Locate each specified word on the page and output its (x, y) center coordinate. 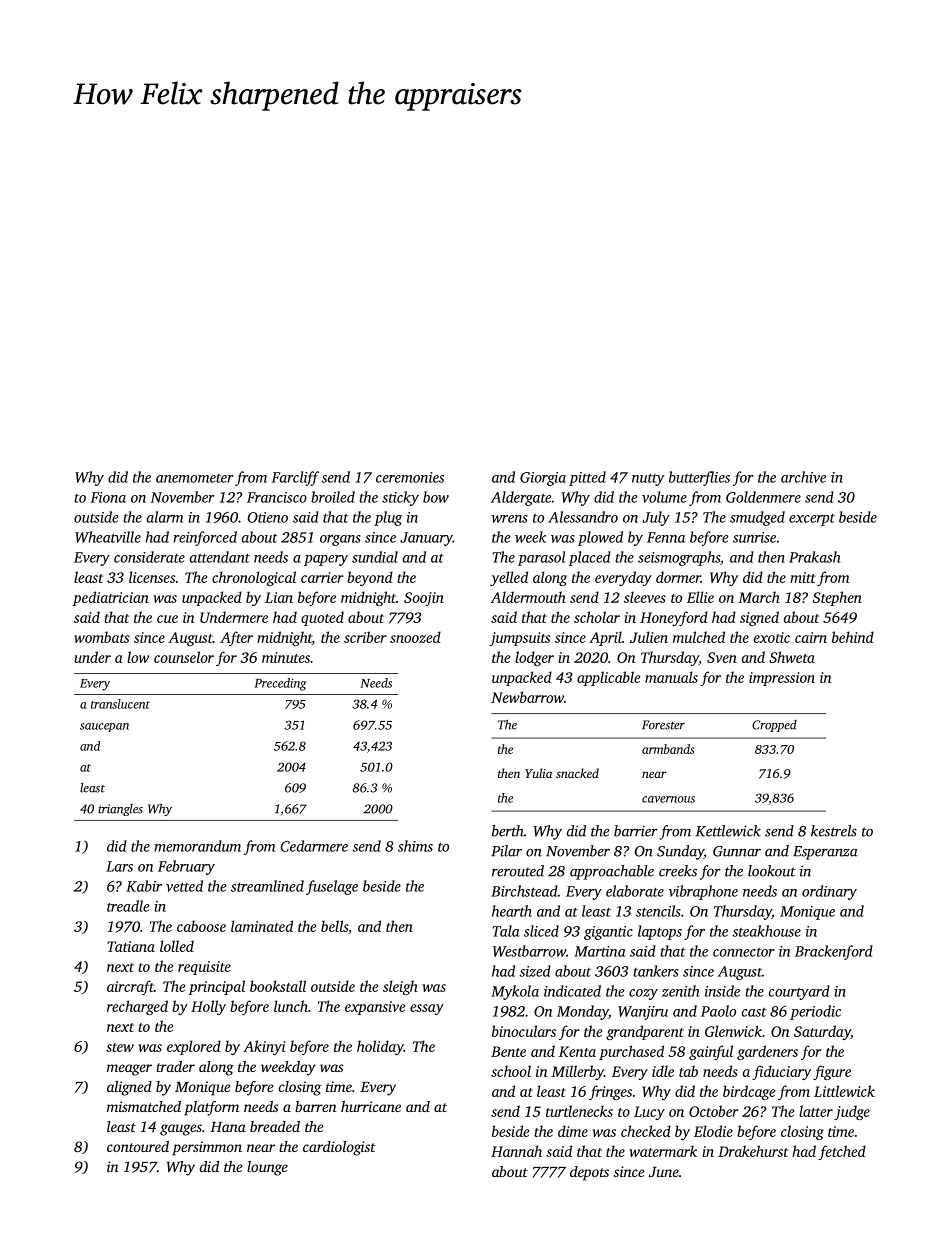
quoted (322, 618)
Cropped (774, 726)
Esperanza (825, 853)
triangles (120, 810)
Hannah (516, 1151)
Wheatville (108, 537)
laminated (262, 926)
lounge (267, 1168)
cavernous (668, 799)
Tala (505, 931)
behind (853, 637)
